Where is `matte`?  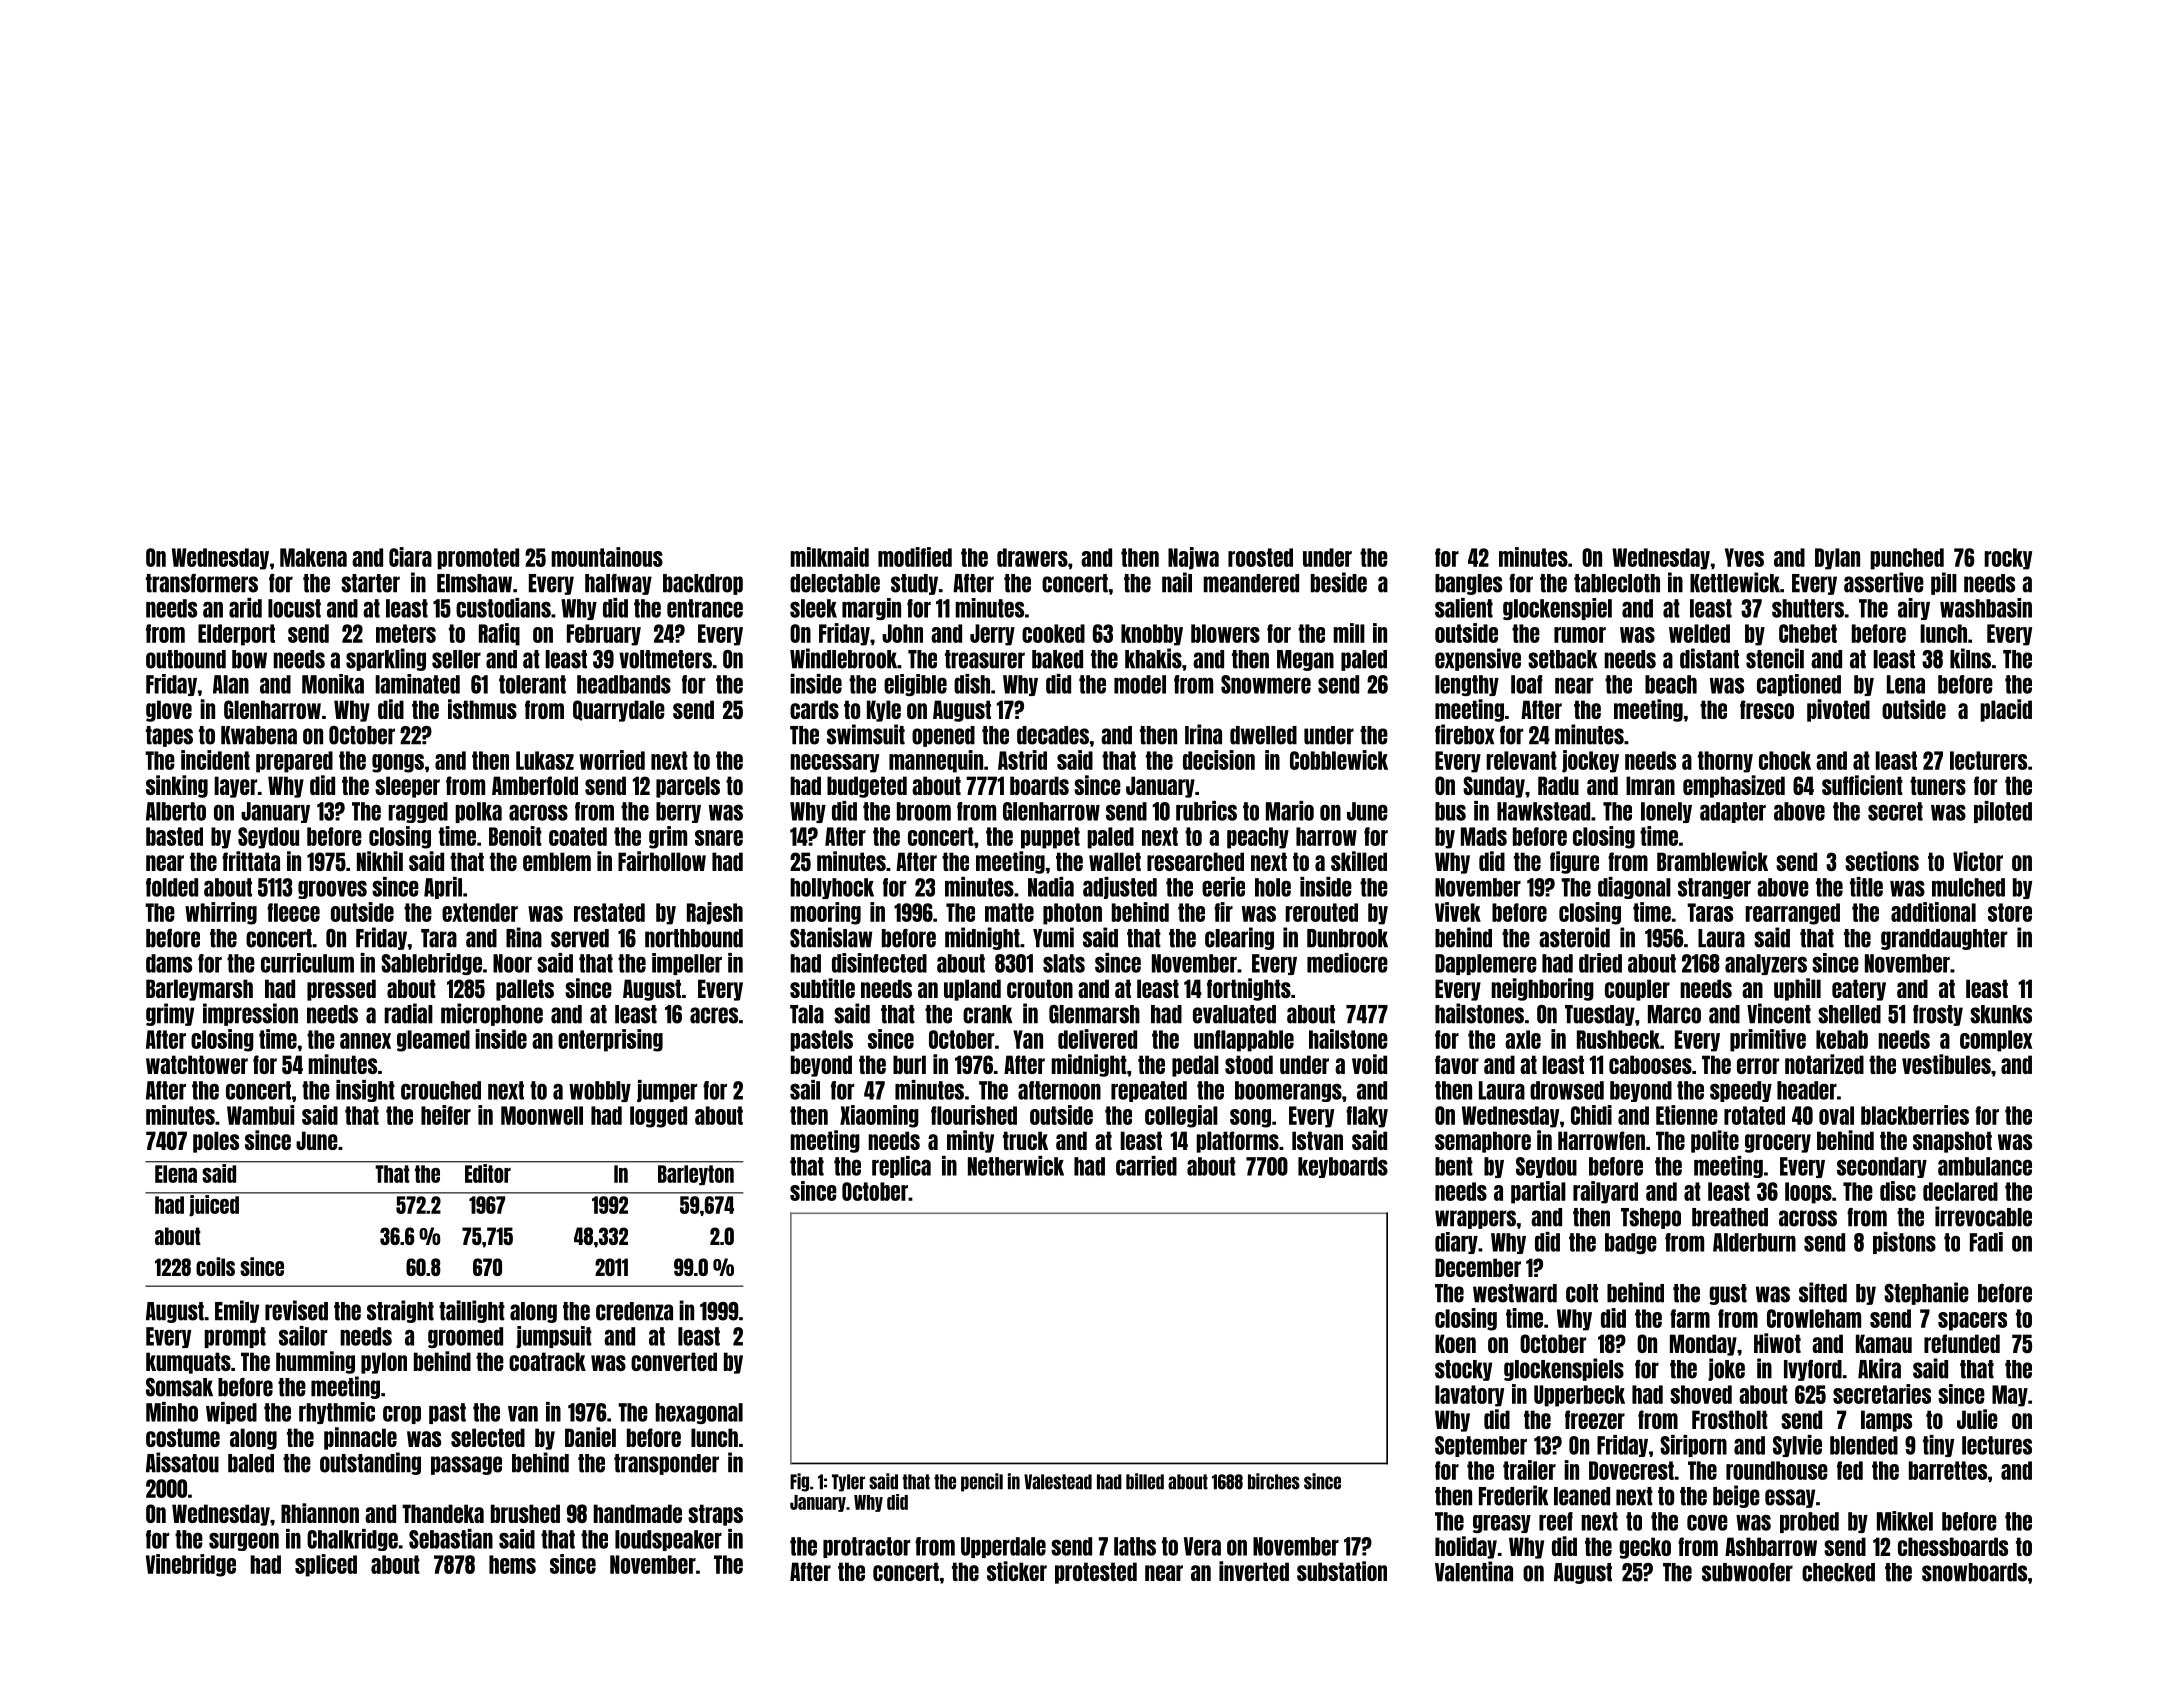
matte is located at coordinates (1009, 912).
